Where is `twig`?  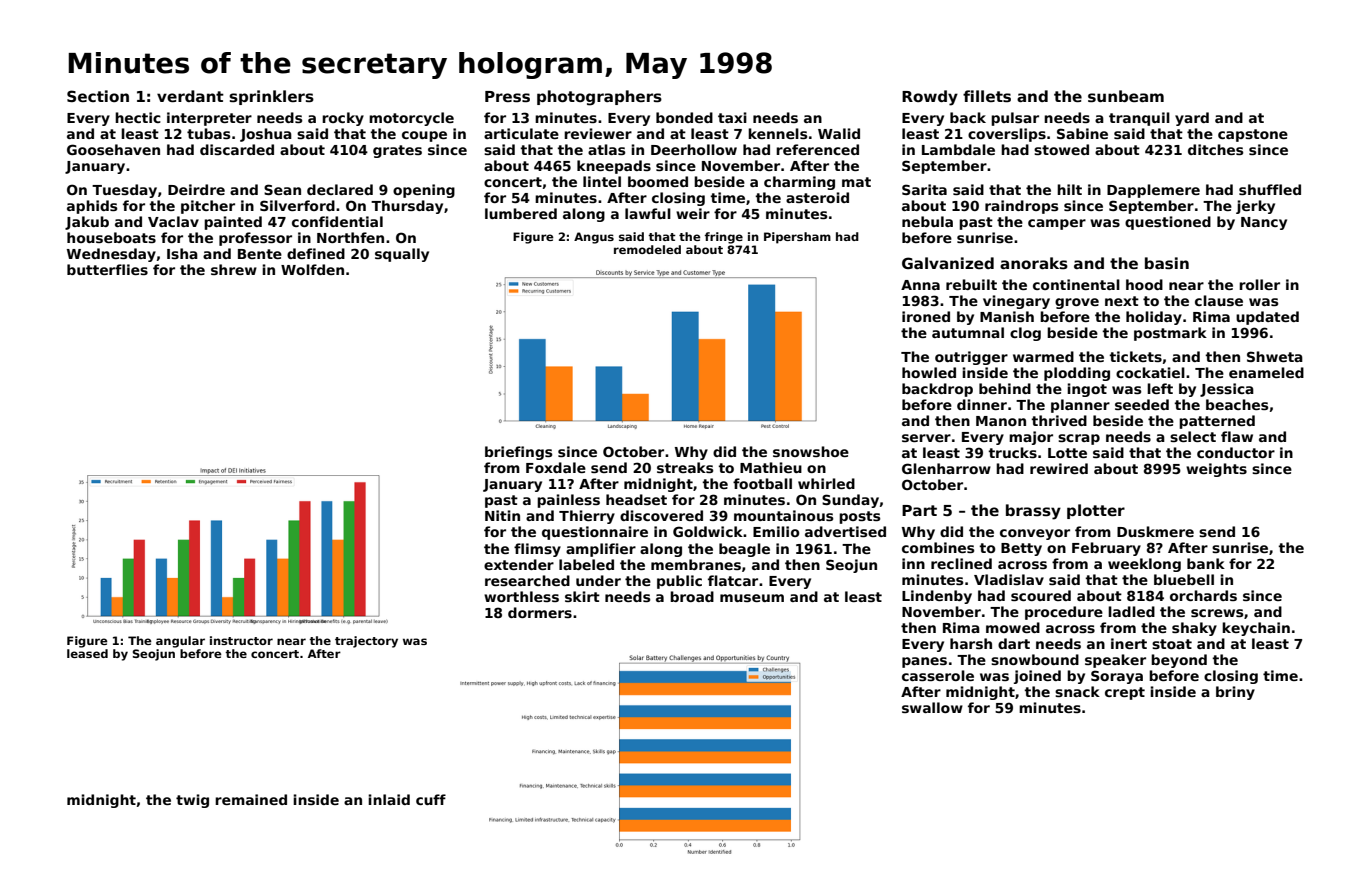
twig is located at coordinates (192, 801).
